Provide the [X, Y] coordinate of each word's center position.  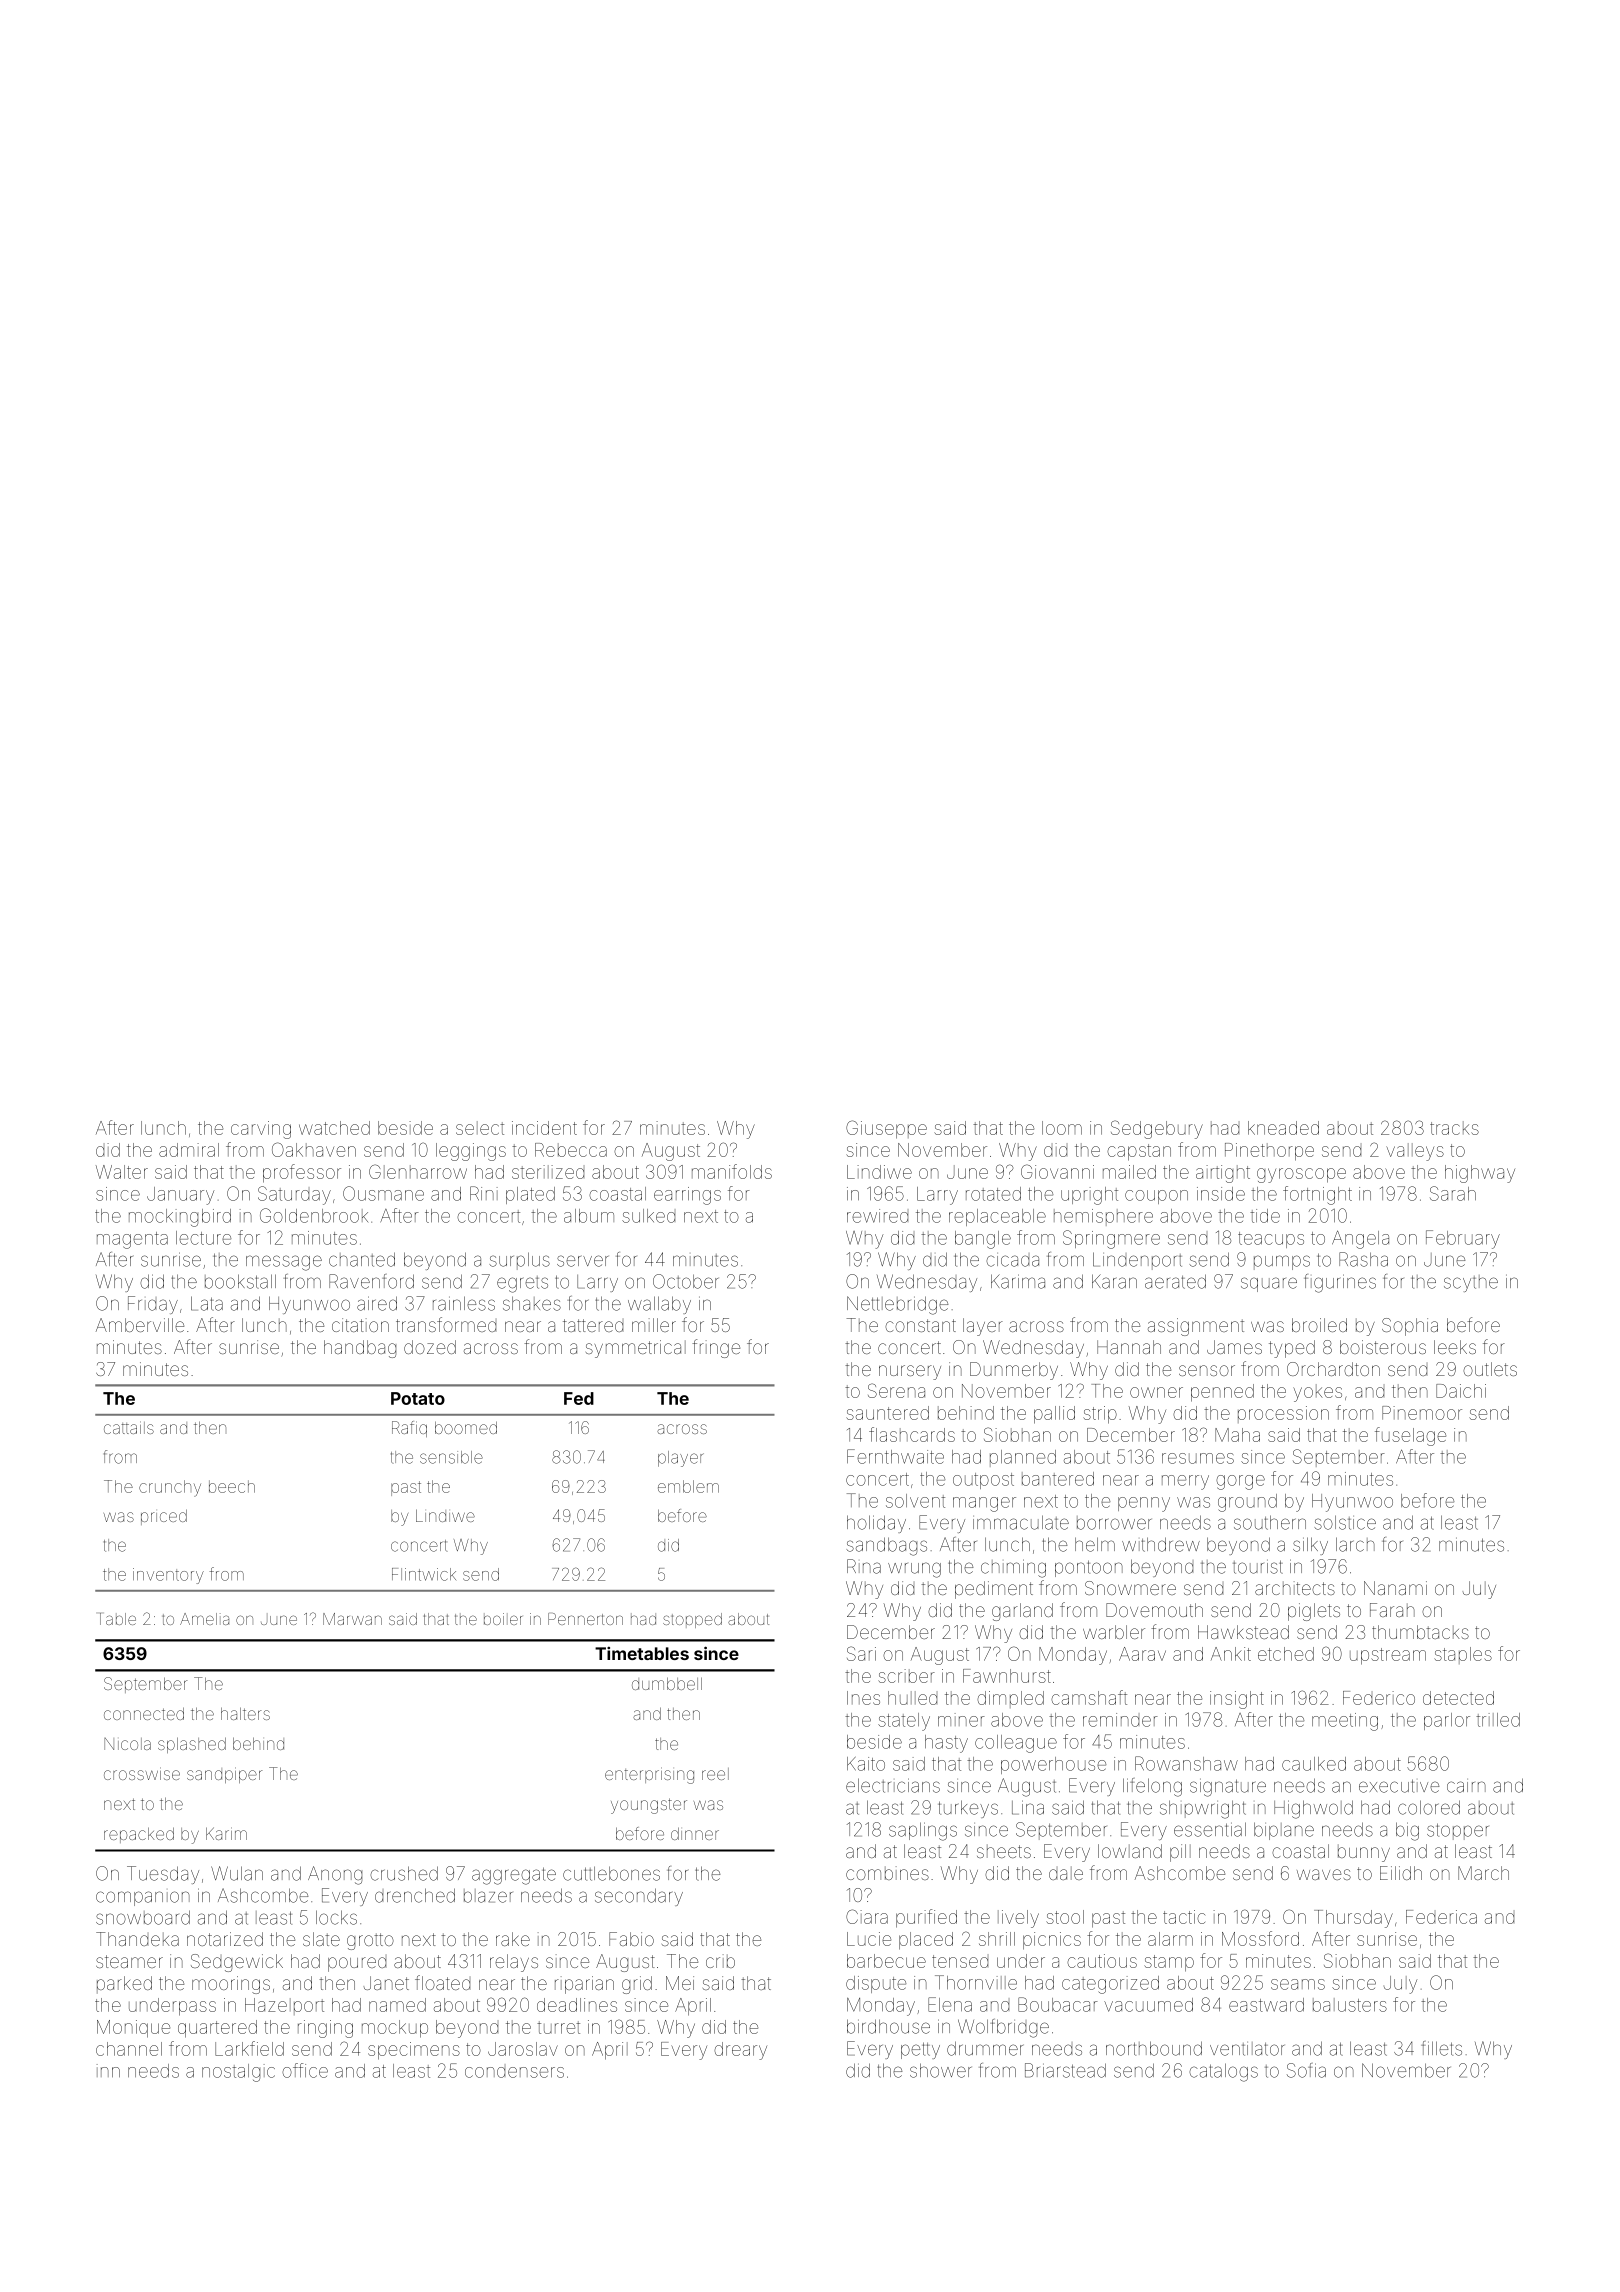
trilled [1498, 1720]
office [305, 2070]
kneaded [1283, 1128]
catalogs [1223, 2072]
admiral [189, 1150]
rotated [993, 1194]
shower [940, 2070]
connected [144, 1714]
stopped [692, 1620]
